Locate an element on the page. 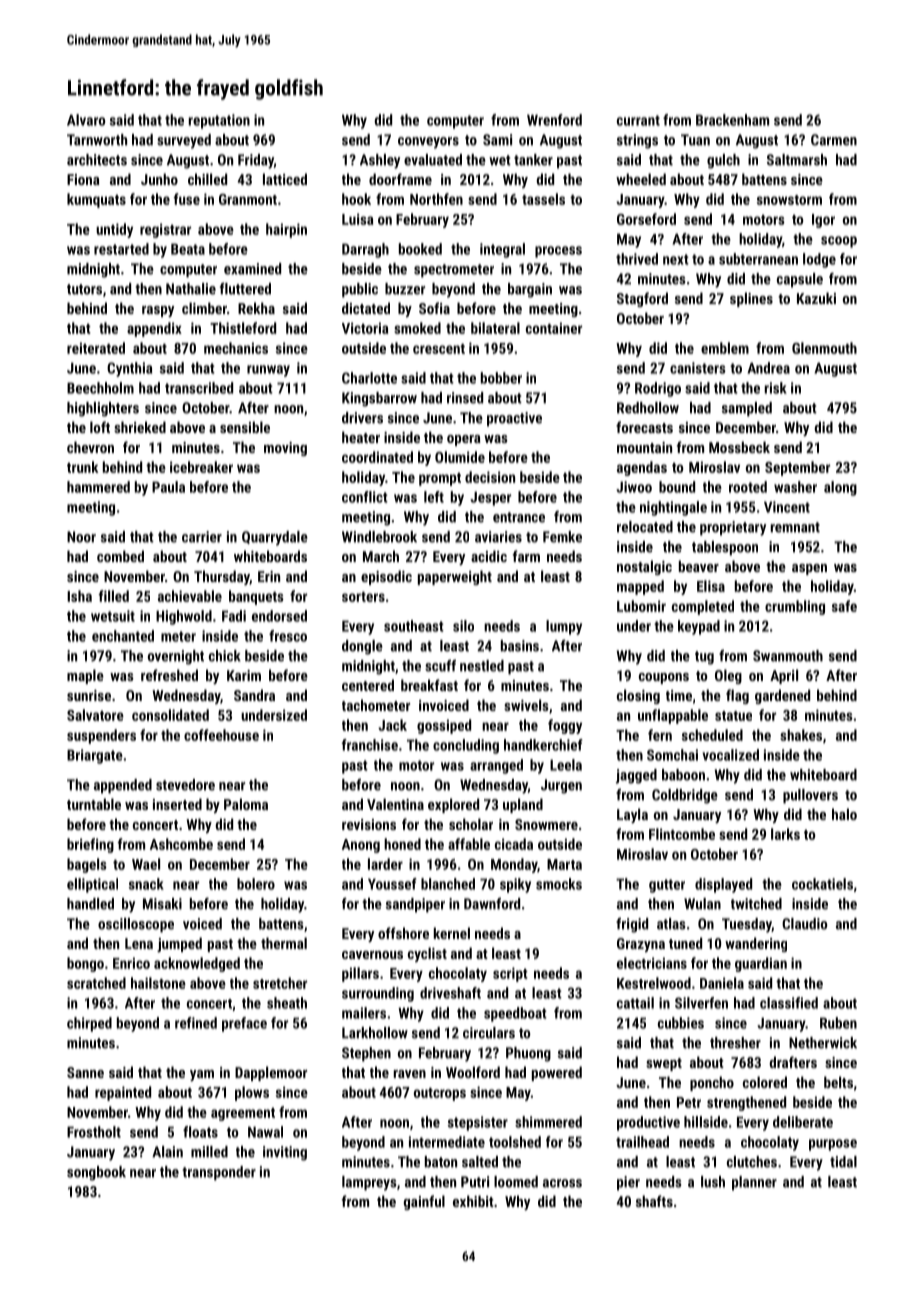 Image resolution: width=924 pixels, height=1308 pixels. Friday is located at coordinates (256, 161).
